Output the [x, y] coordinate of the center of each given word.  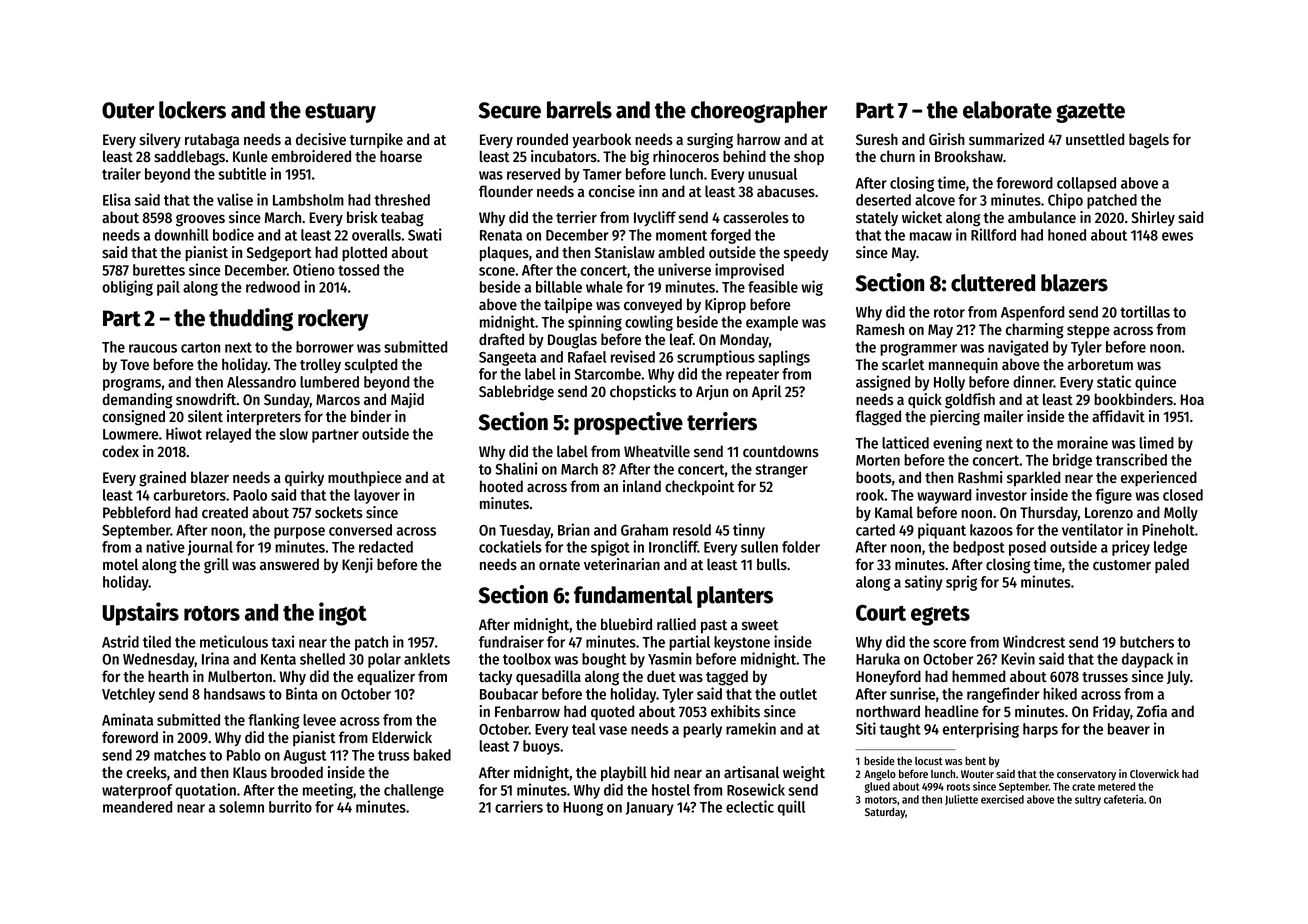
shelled [322, 659]
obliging [127, 288]
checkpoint [699, 487]
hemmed [978, 676]
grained [162, 479]
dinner [1033, 381]
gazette [1090, 113]
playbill [624, 774]
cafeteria [1124, 799]
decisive [321, 139]
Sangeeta [507, 359]
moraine [1082, 442]
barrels [579, 110]
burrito [290, 806]
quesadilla [548, 677]
